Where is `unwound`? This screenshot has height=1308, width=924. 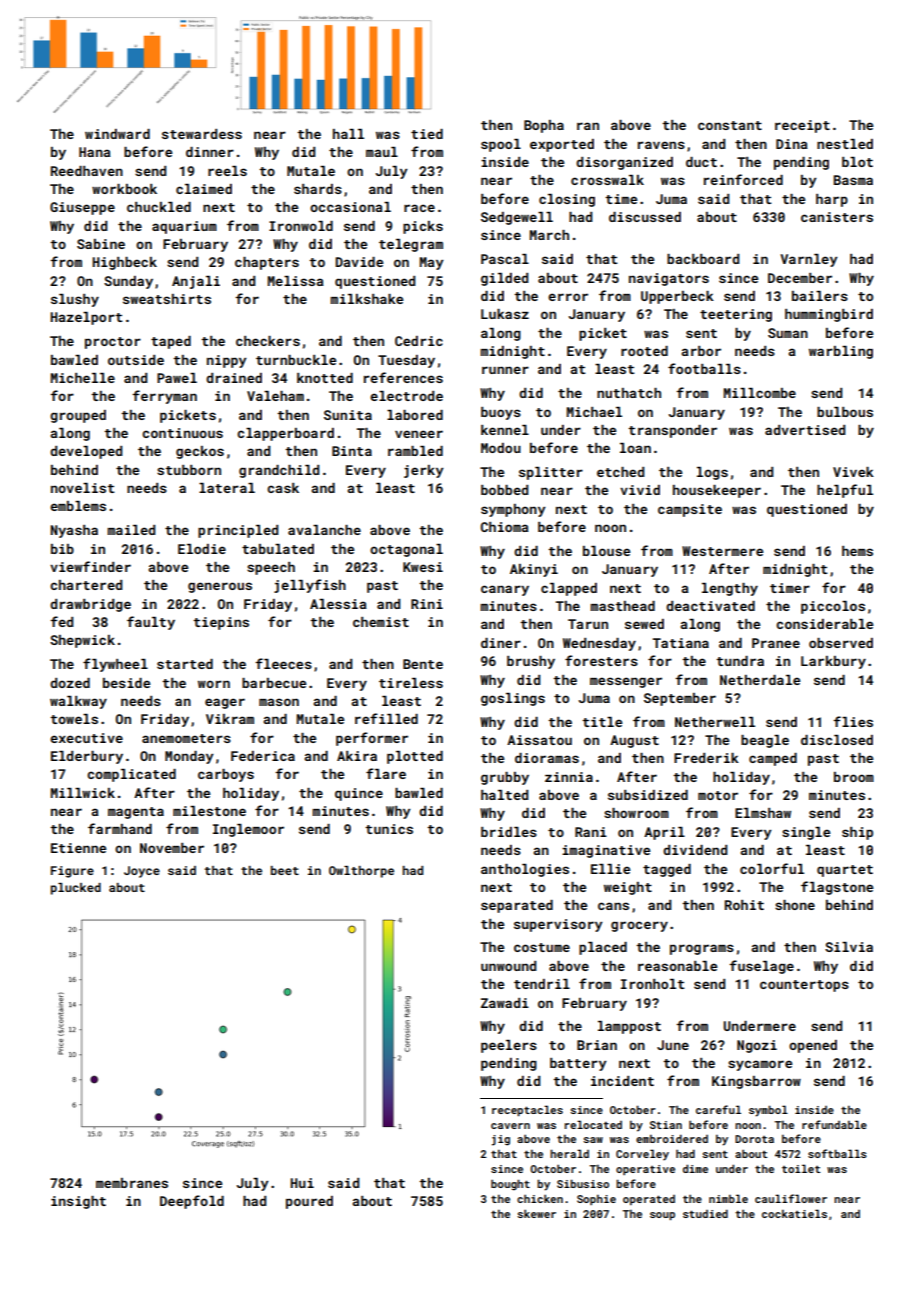 unwound is located at coordinates (508, 966).
